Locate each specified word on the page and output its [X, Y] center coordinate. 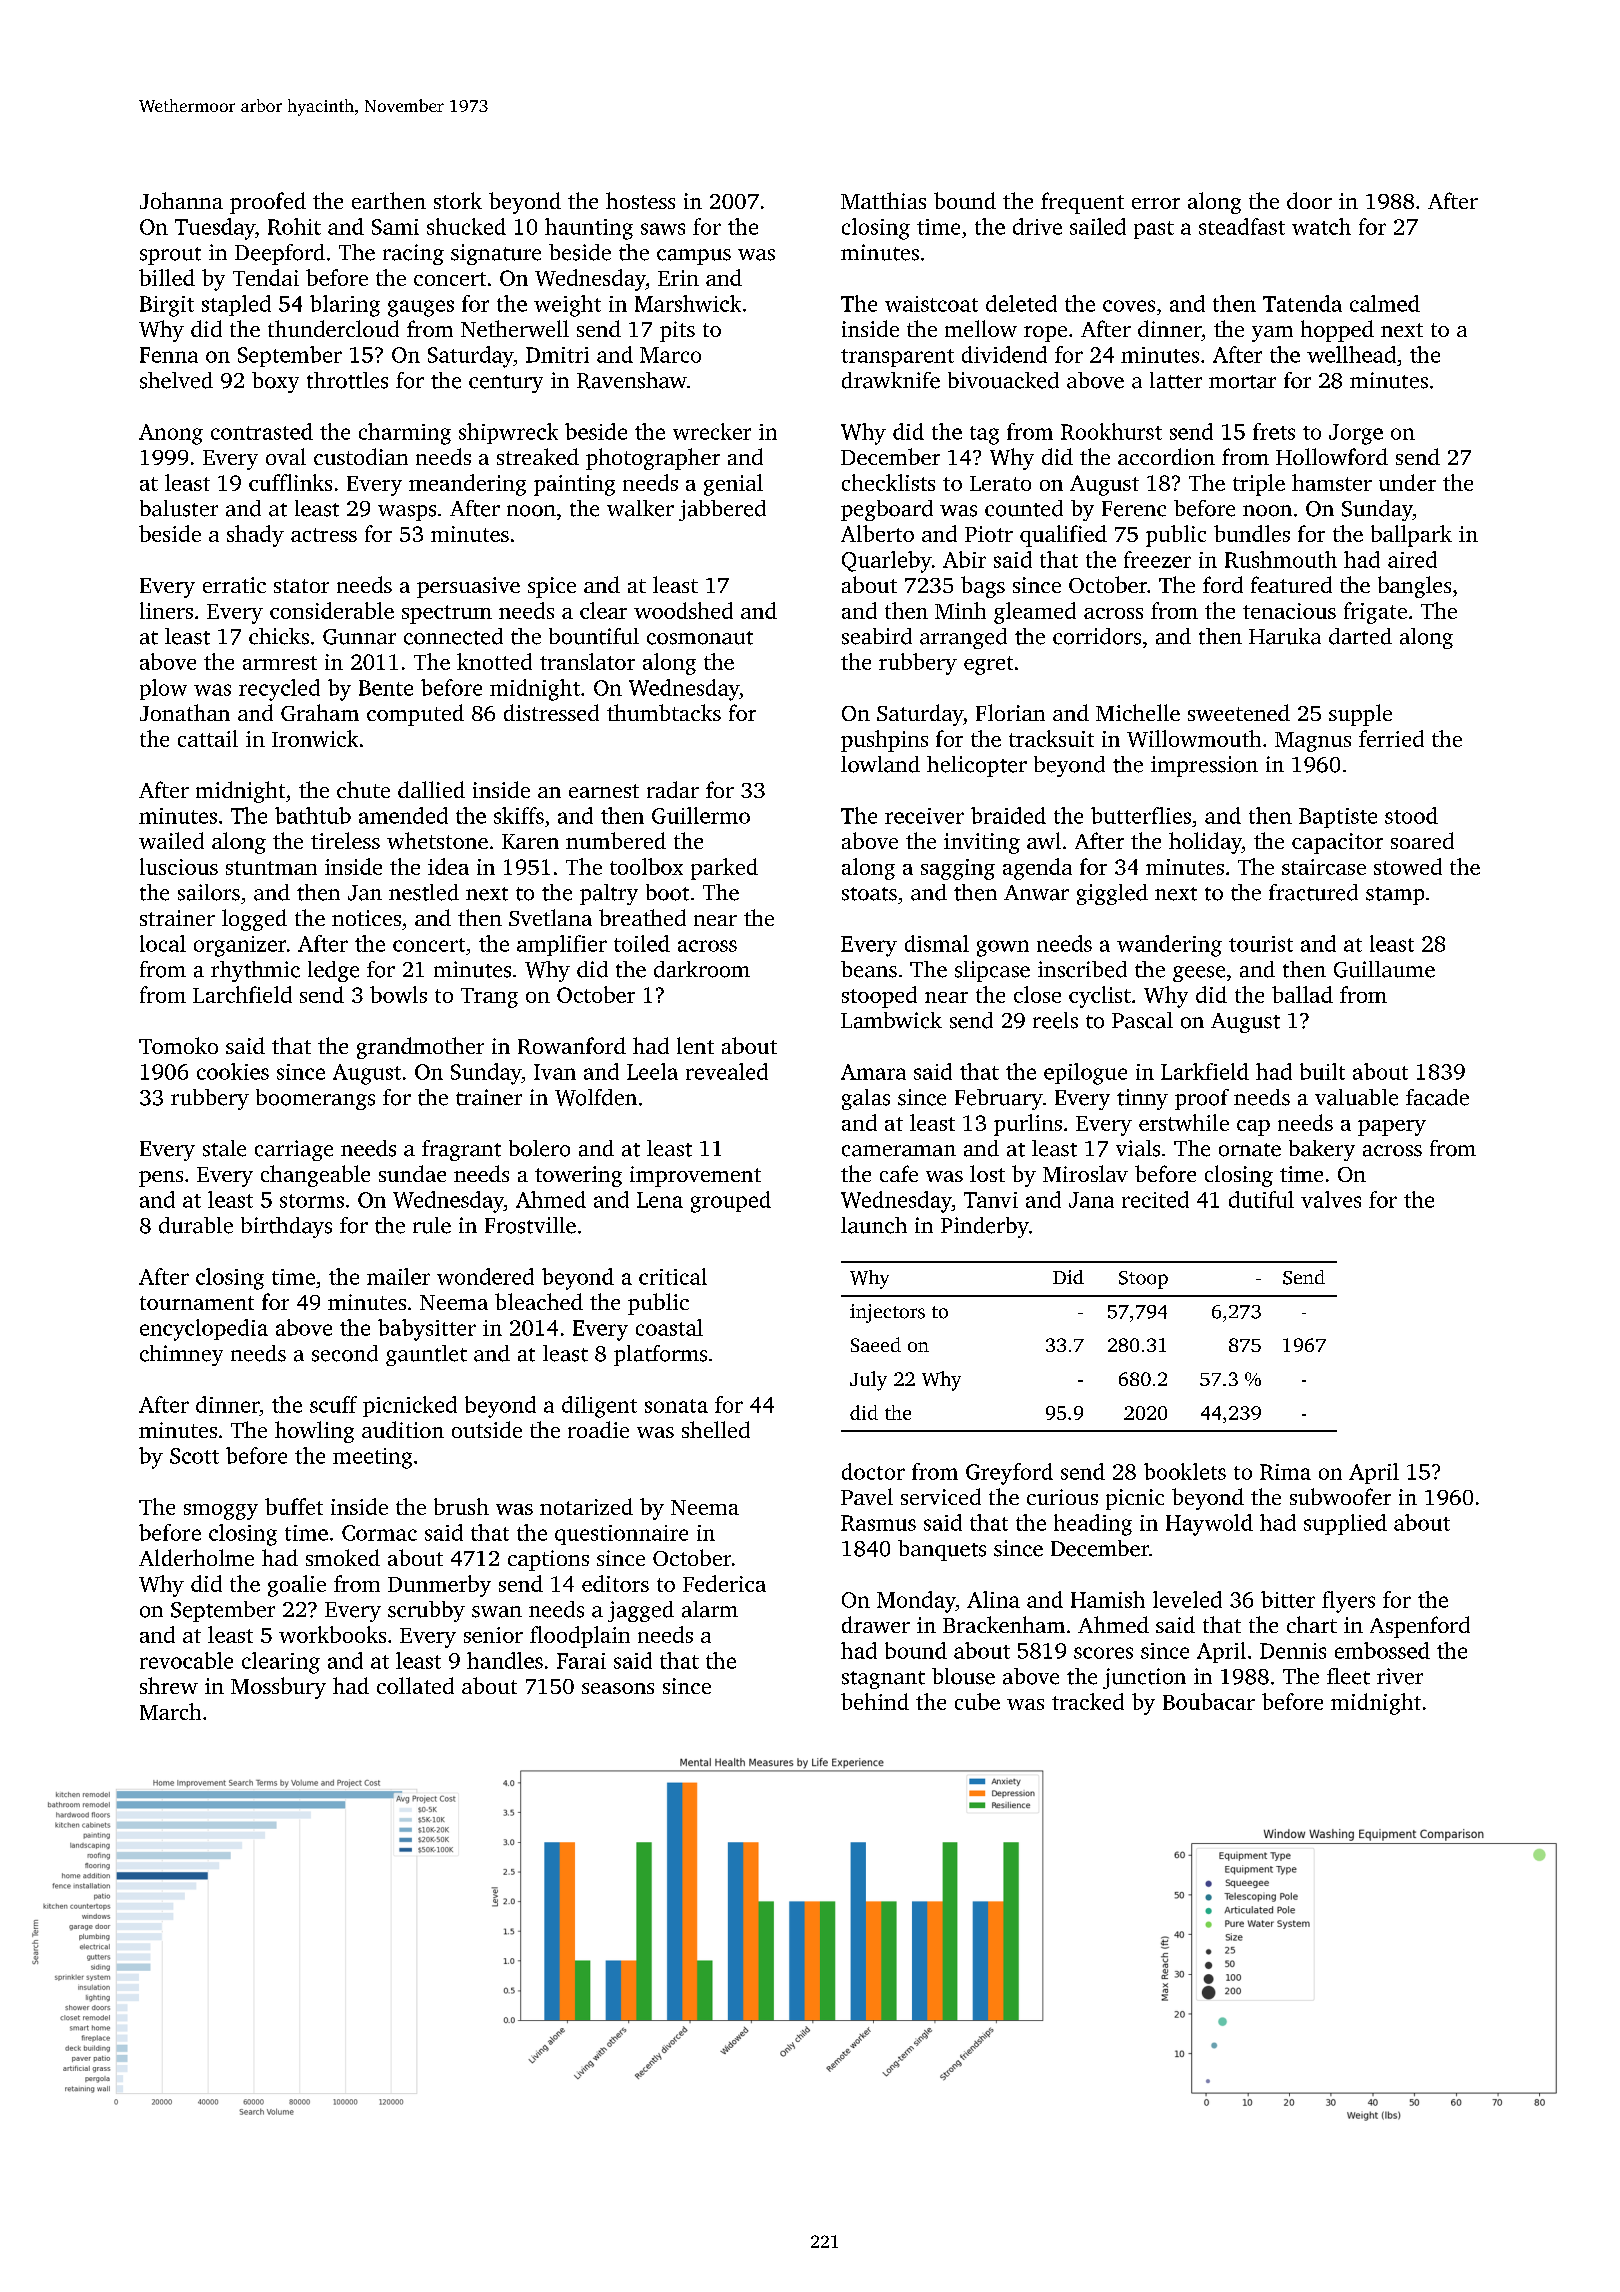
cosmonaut [700, 638]
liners [166, 610]
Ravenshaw [632, 380]
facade [1437, 1097]
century [506, 384]
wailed [171, 840]
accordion [1166, 456]
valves [1331, 1199]
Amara [873, 1072]
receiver [924, 816]
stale [224, 1148]
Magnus [1313, 742]
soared [1422, 840]
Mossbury [278, 1688]
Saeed [876, 1344]
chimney [181, 1355]
